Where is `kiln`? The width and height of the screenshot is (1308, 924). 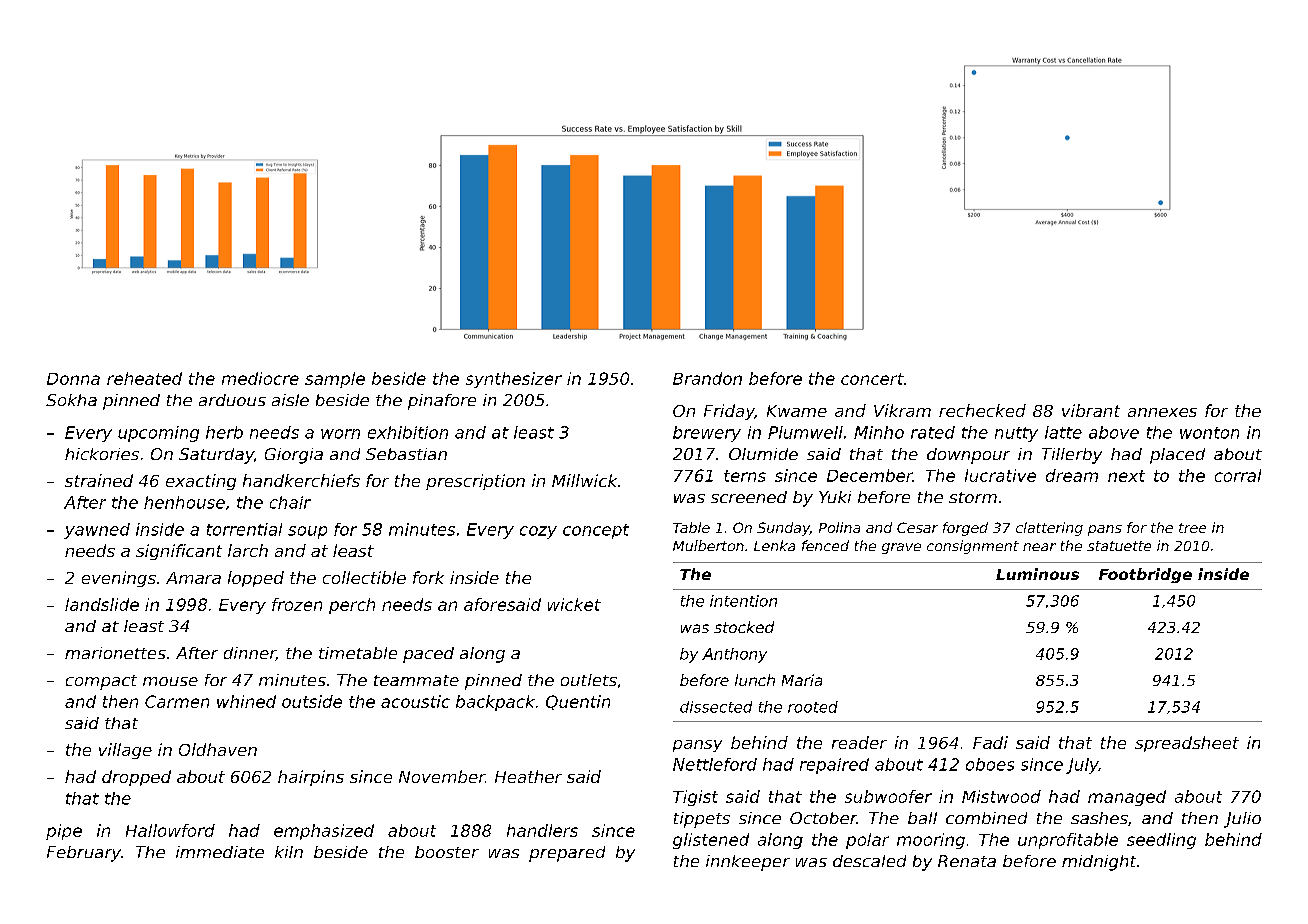 kiln is located at coordinates (289, 852).
